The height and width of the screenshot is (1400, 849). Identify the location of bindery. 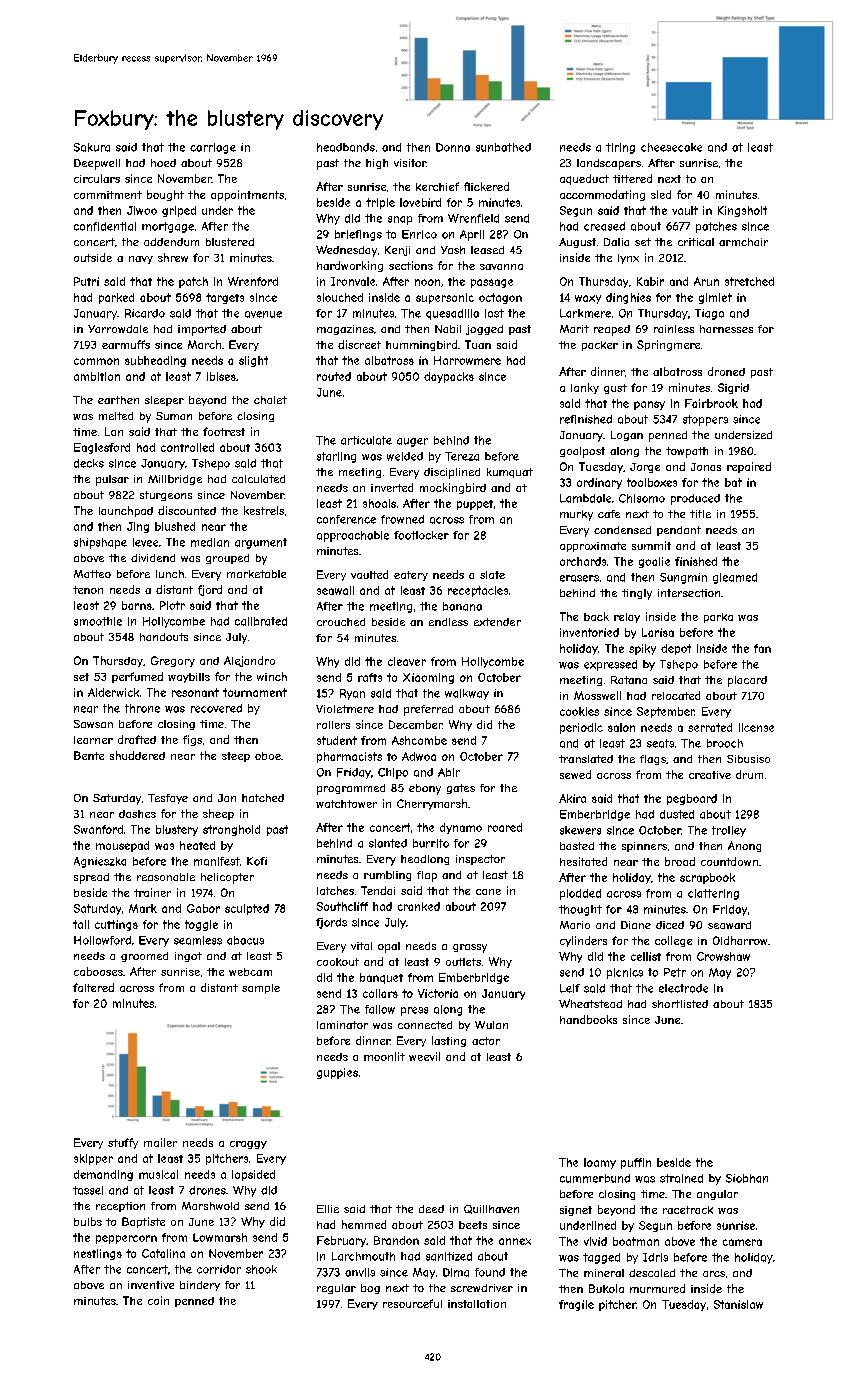
(200, 1286).
